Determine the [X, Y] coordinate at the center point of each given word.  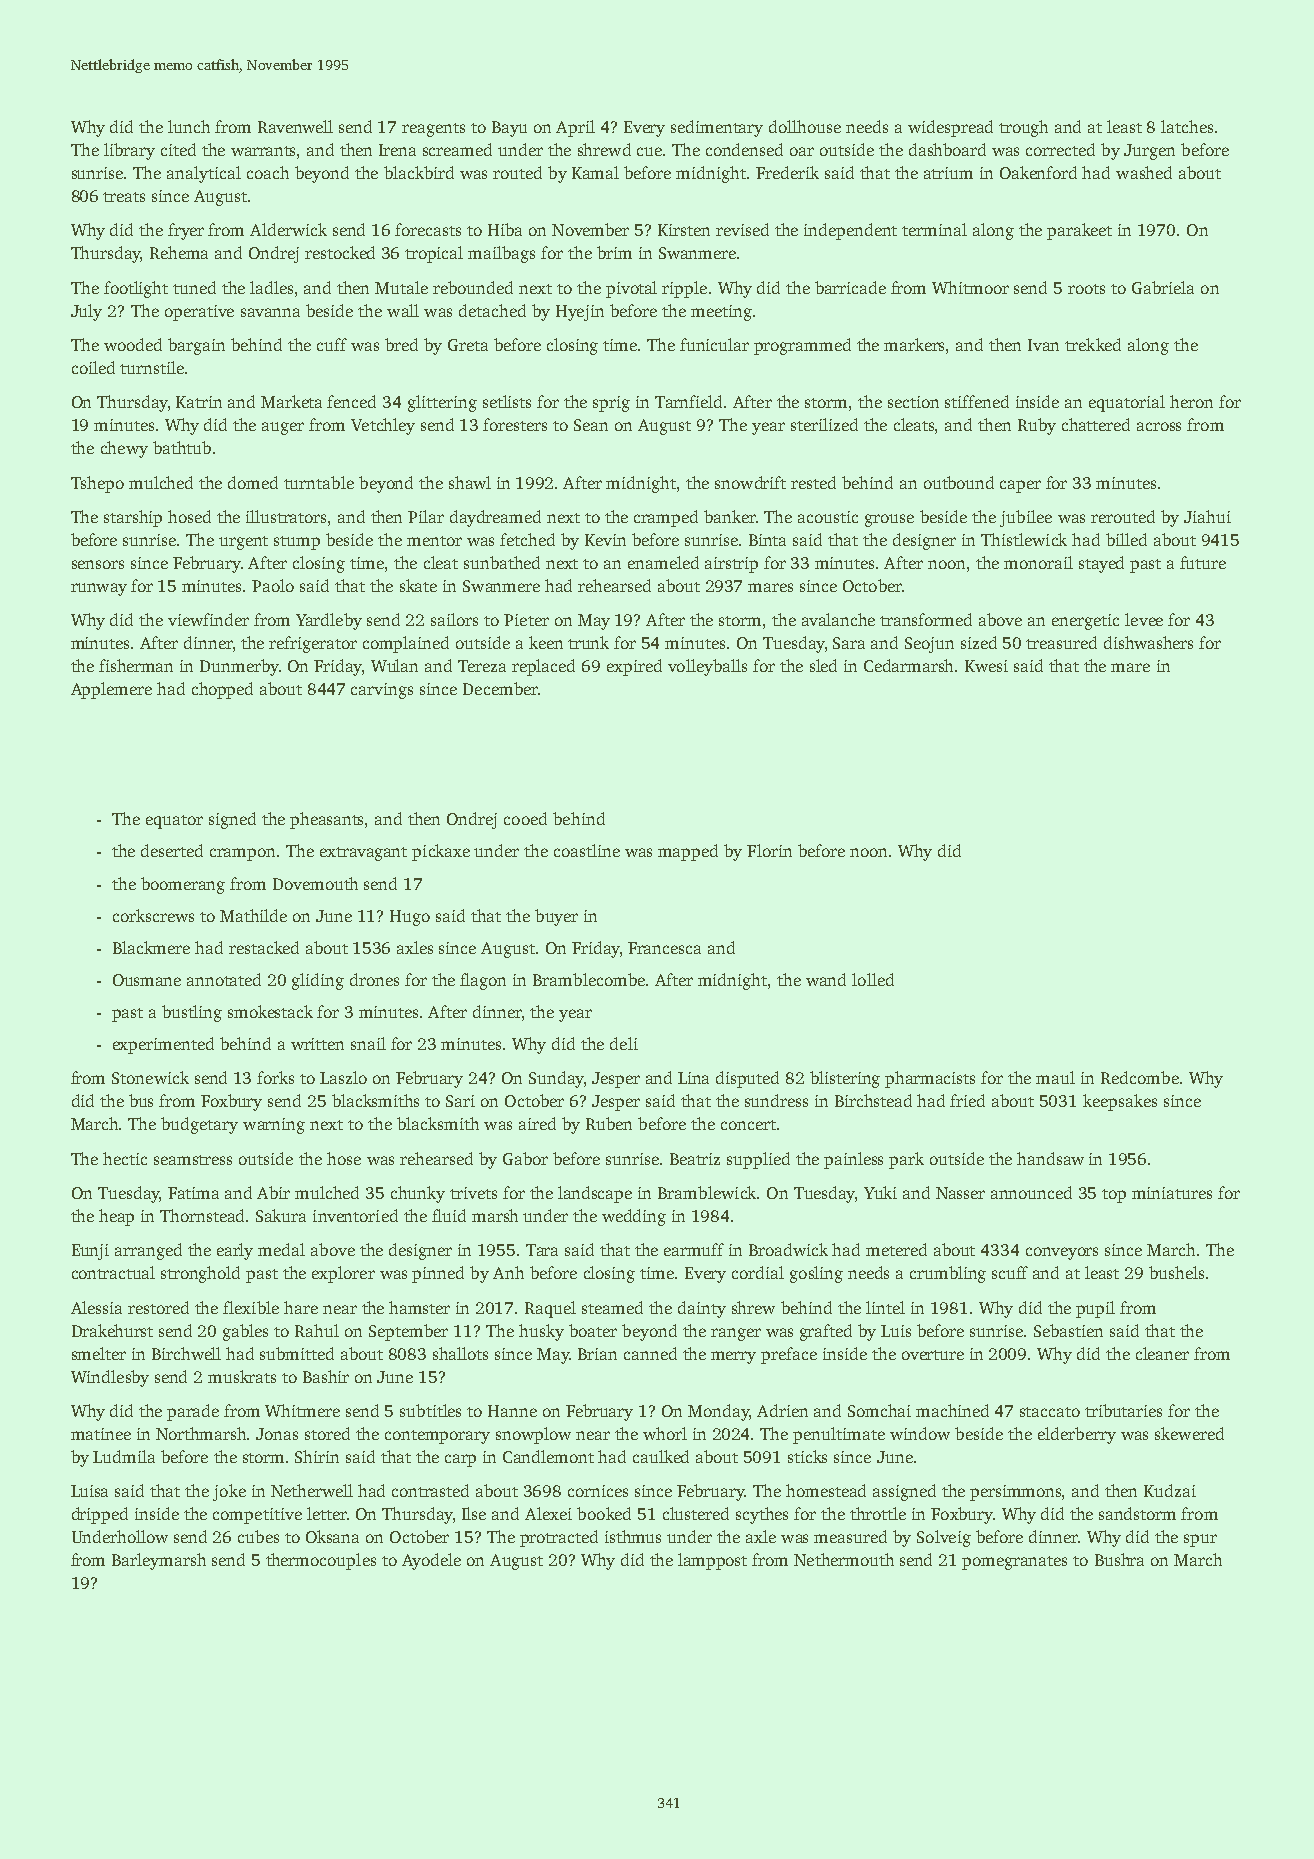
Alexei [548, 1513]
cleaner [1162, 1353]
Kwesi [986, 666]
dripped [100, 1515]
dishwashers [1148, 642]
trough [1023, 128]
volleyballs [707, 667]
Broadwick [788, 1249]
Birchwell [186, 1353]
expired [634, 667]
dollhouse [805, 126]
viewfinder [208, 619]
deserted [172, 850]
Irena [397, 150]
